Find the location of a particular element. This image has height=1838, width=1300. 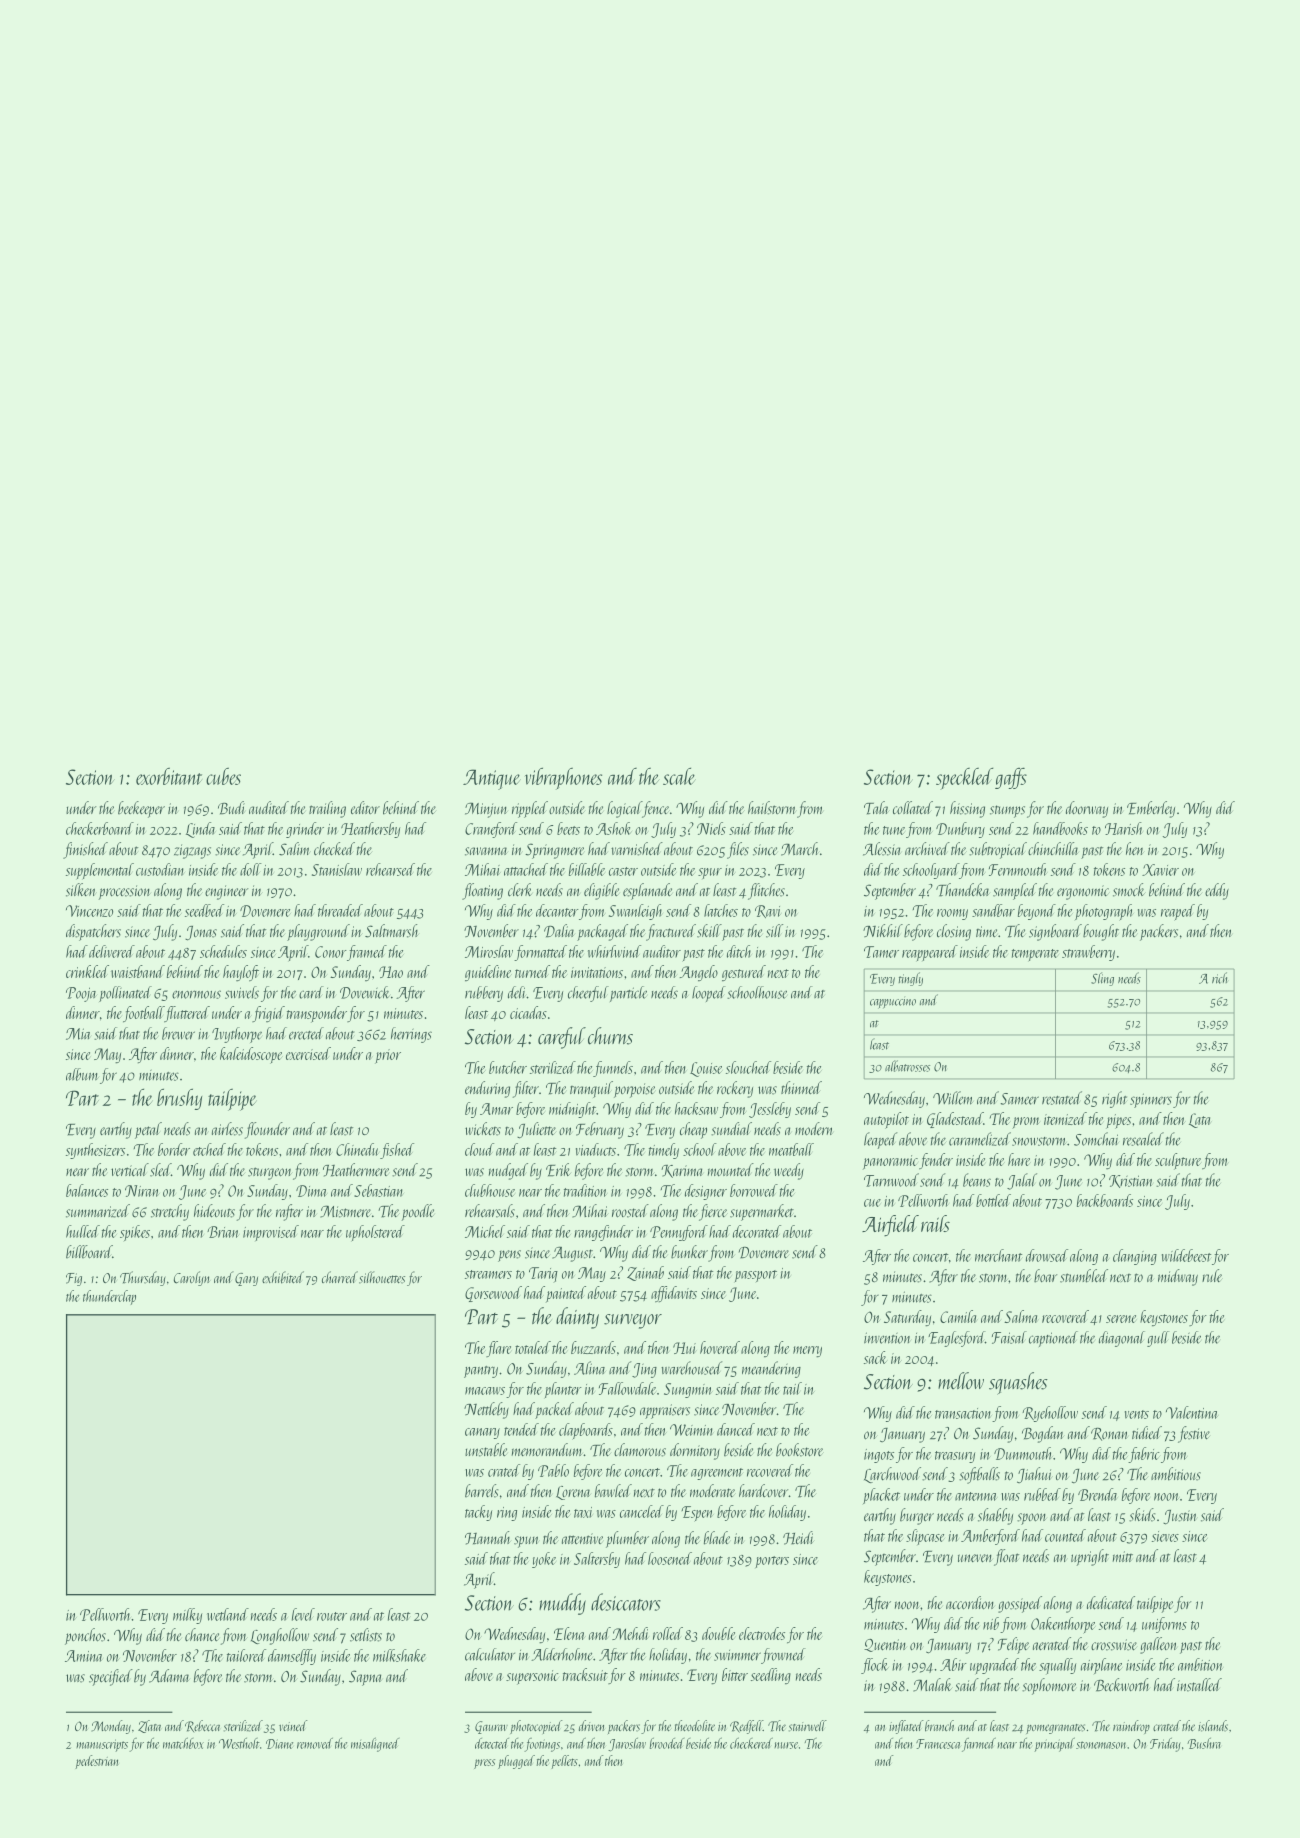

flock is located at coordinates (875, 1666).
